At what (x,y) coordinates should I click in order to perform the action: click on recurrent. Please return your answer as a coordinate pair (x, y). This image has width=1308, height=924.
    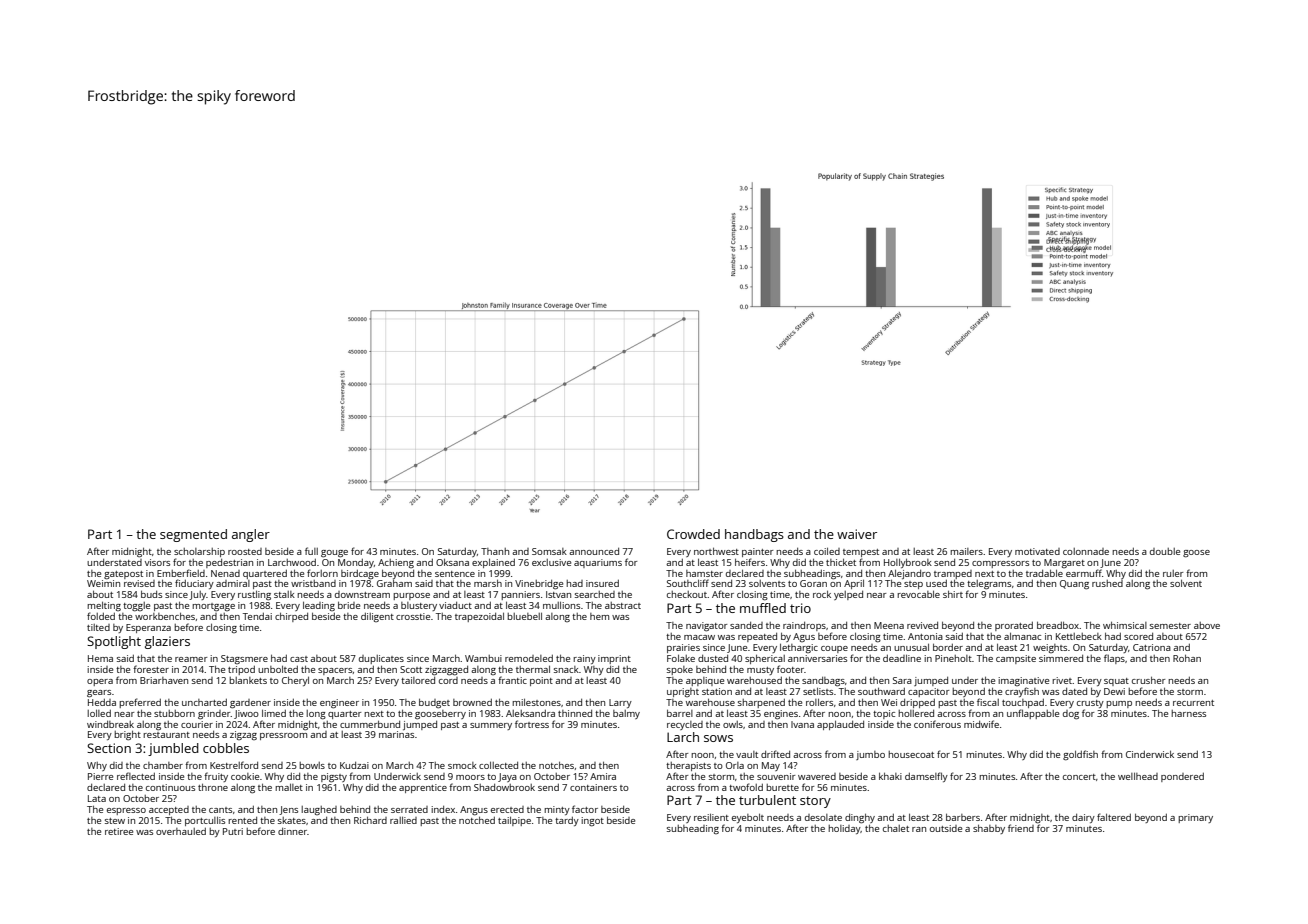
    Looking at the image, I should click on (1193, 703).
